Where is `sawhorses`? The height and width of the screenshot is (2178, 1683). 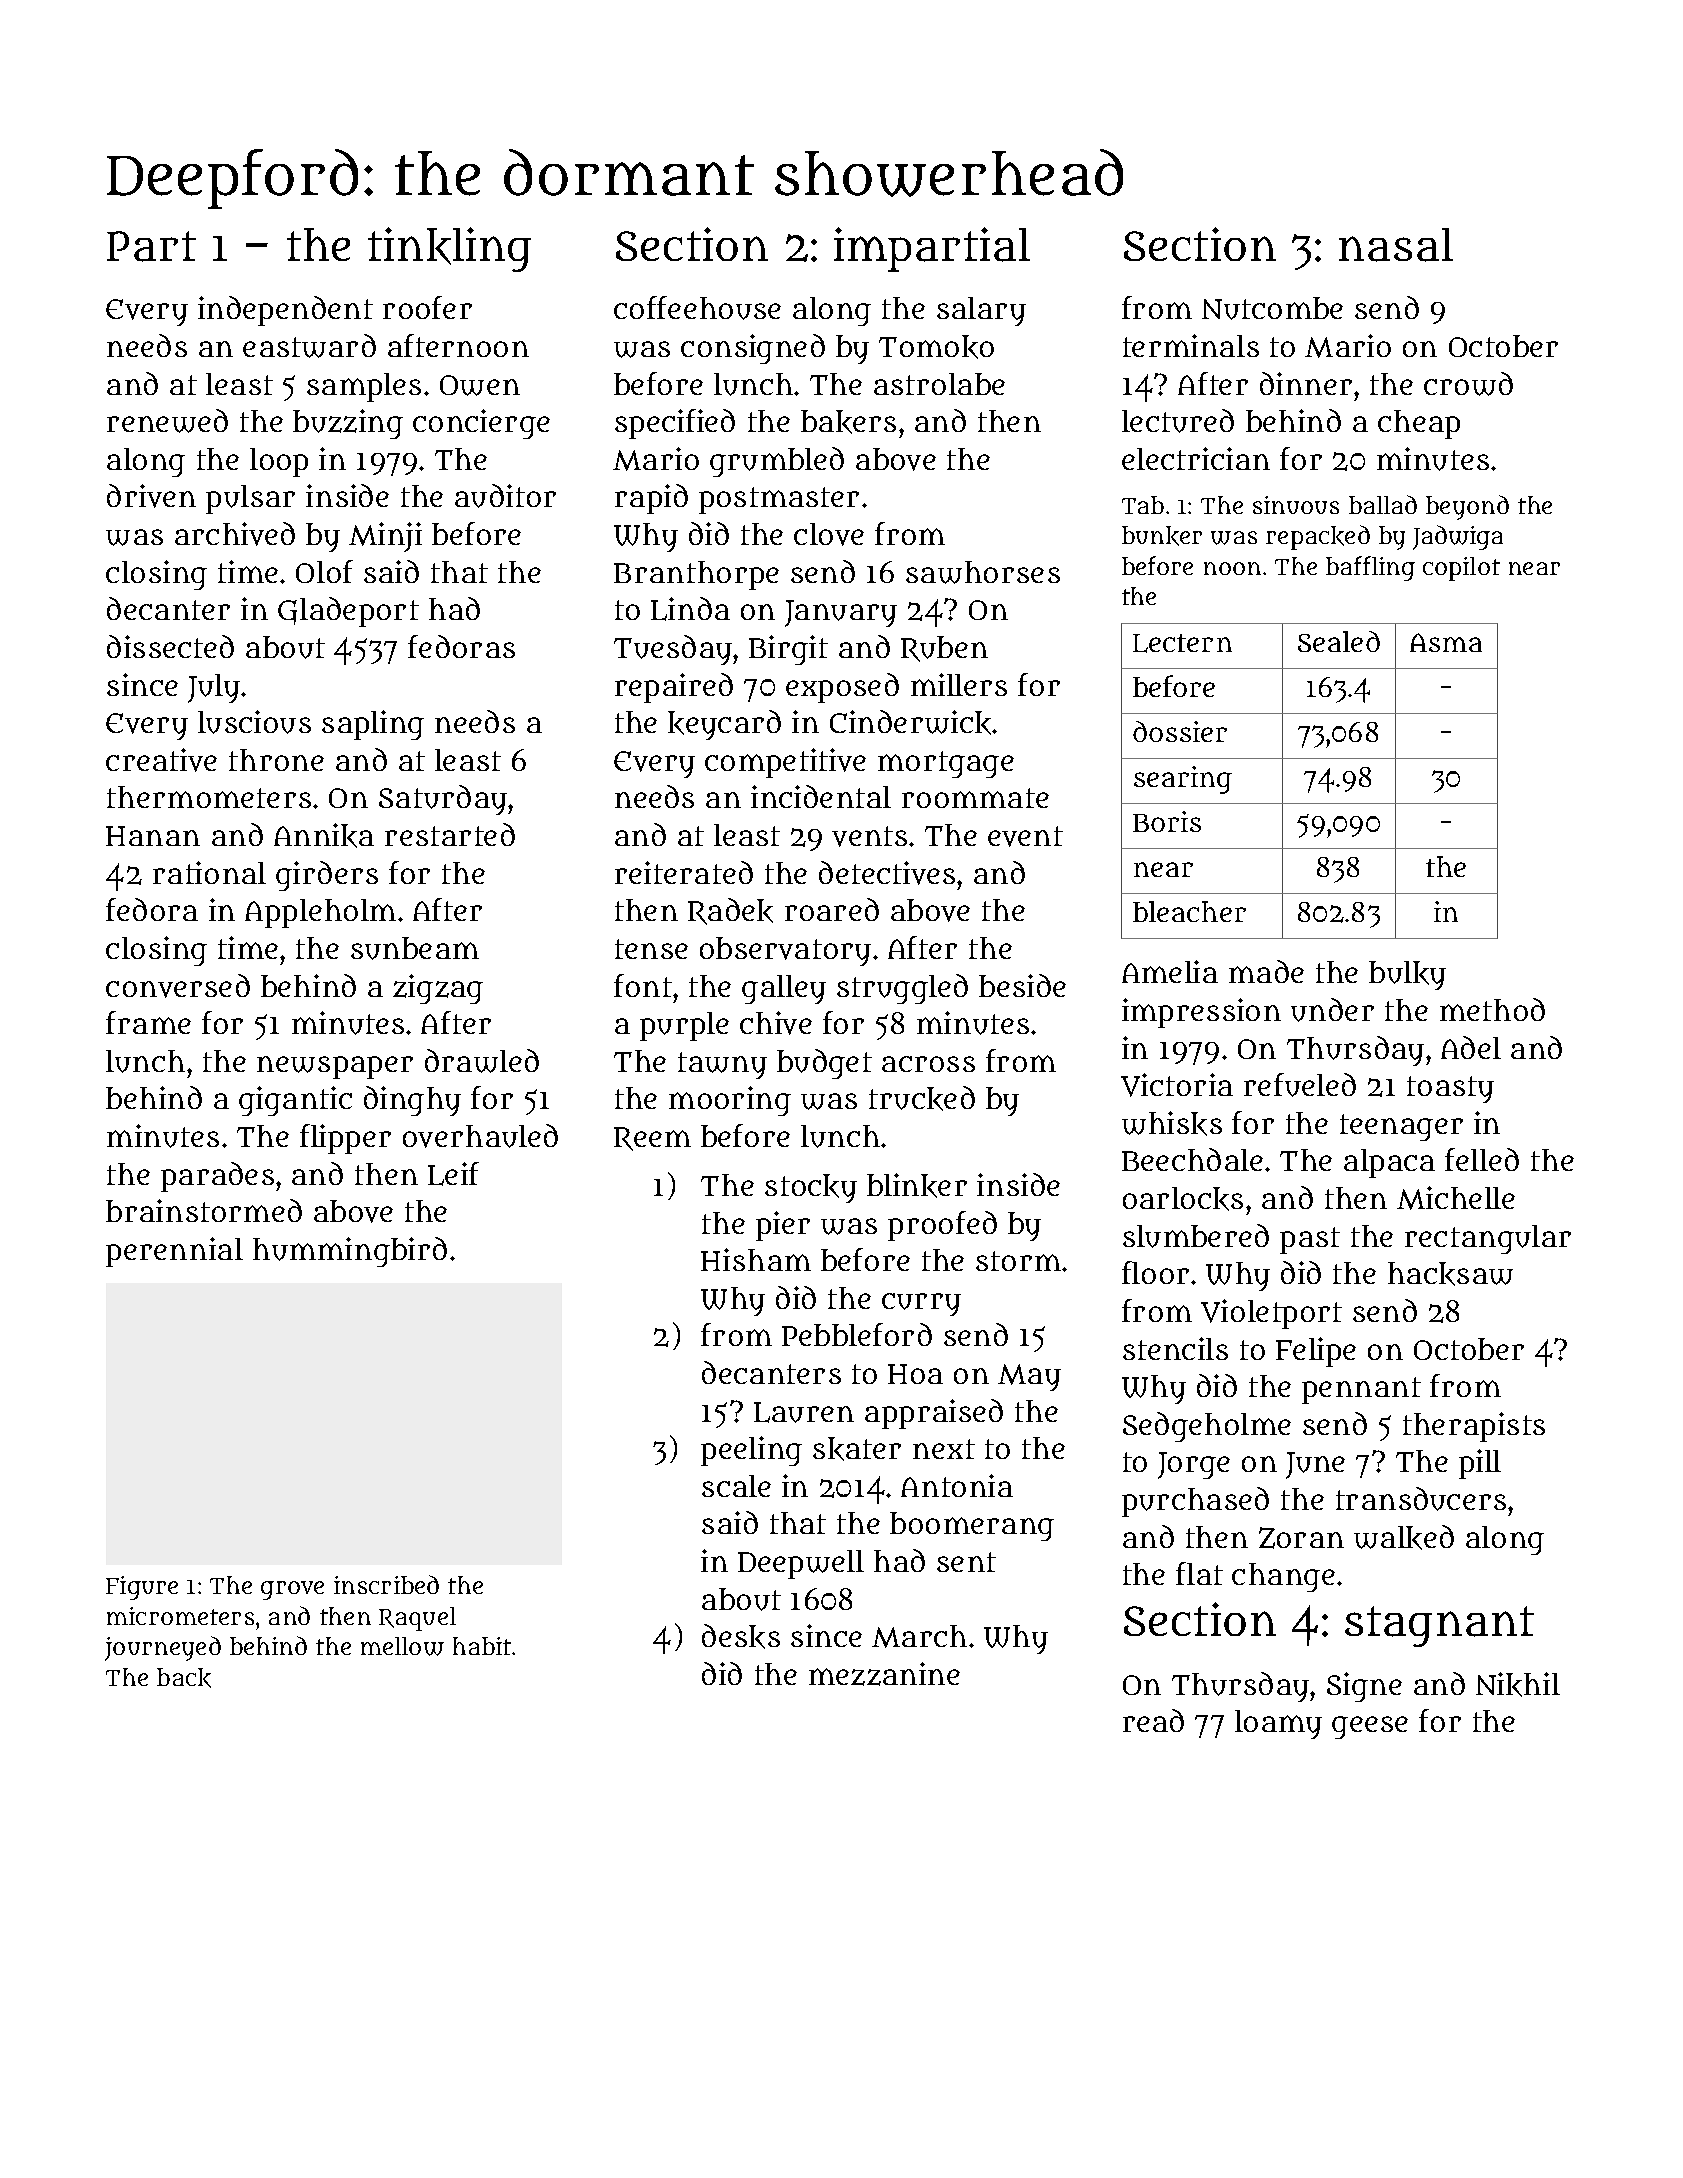 sawhorses is located at coordinates (983, 572).
